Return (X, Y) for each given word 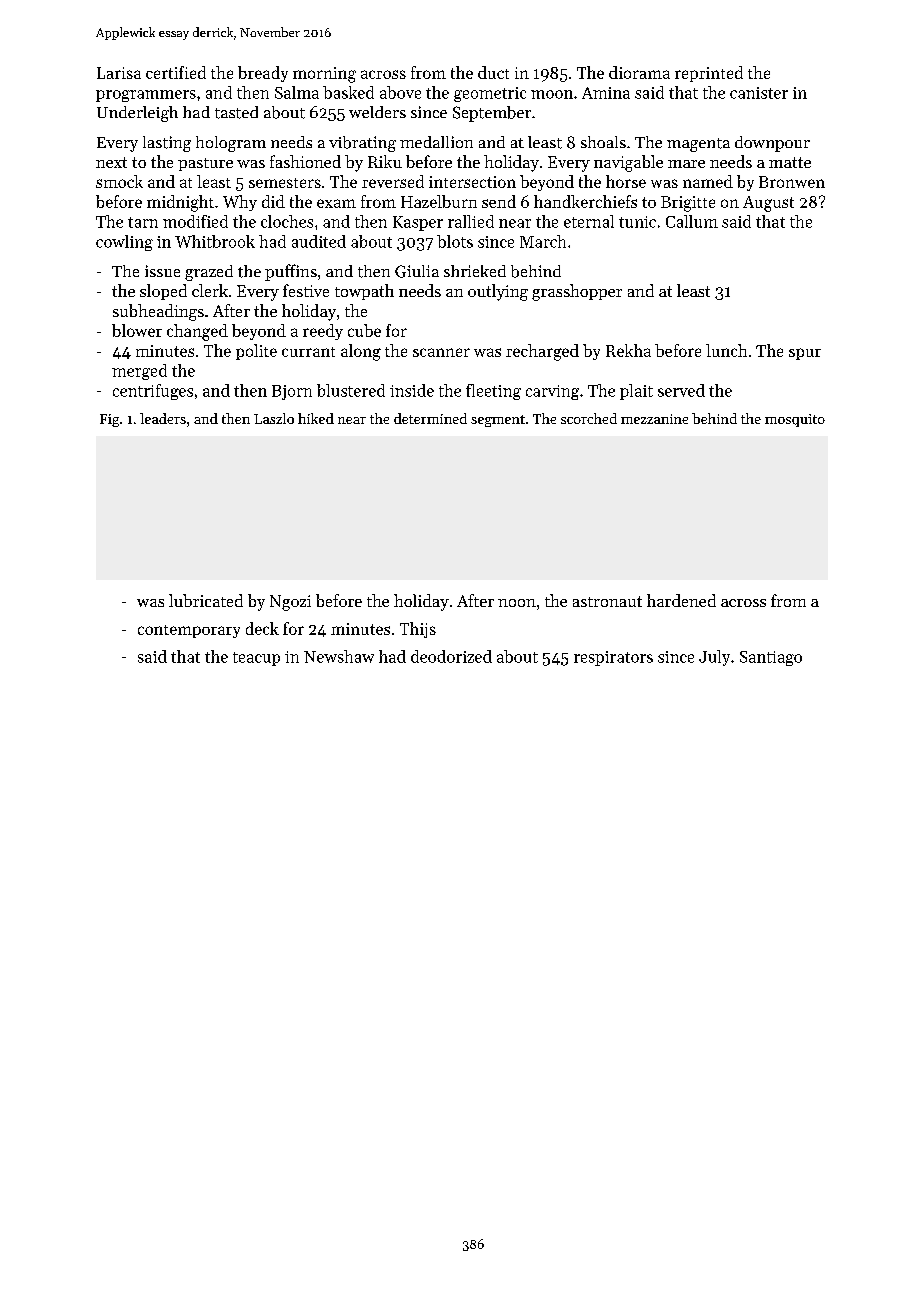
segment (498, 421)
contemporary (189, 631)
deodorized (451, 656)
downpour (772, 144)
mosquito (795, 420)
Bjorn (292, 392)
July (714, 658)
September (492, 114)
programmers (146, 96)
